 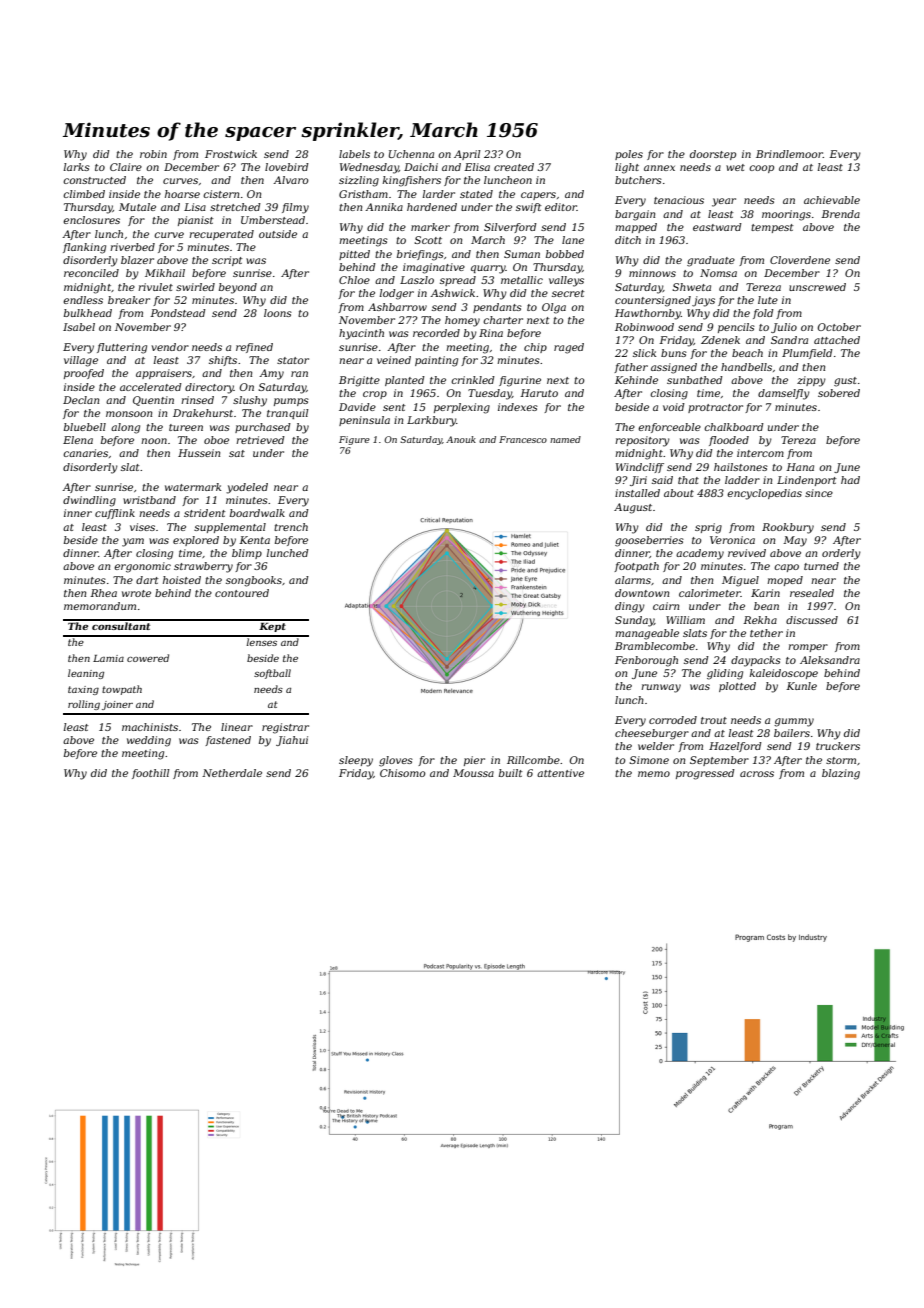 I want to click on Lamia, so click(x=108, y=658).
